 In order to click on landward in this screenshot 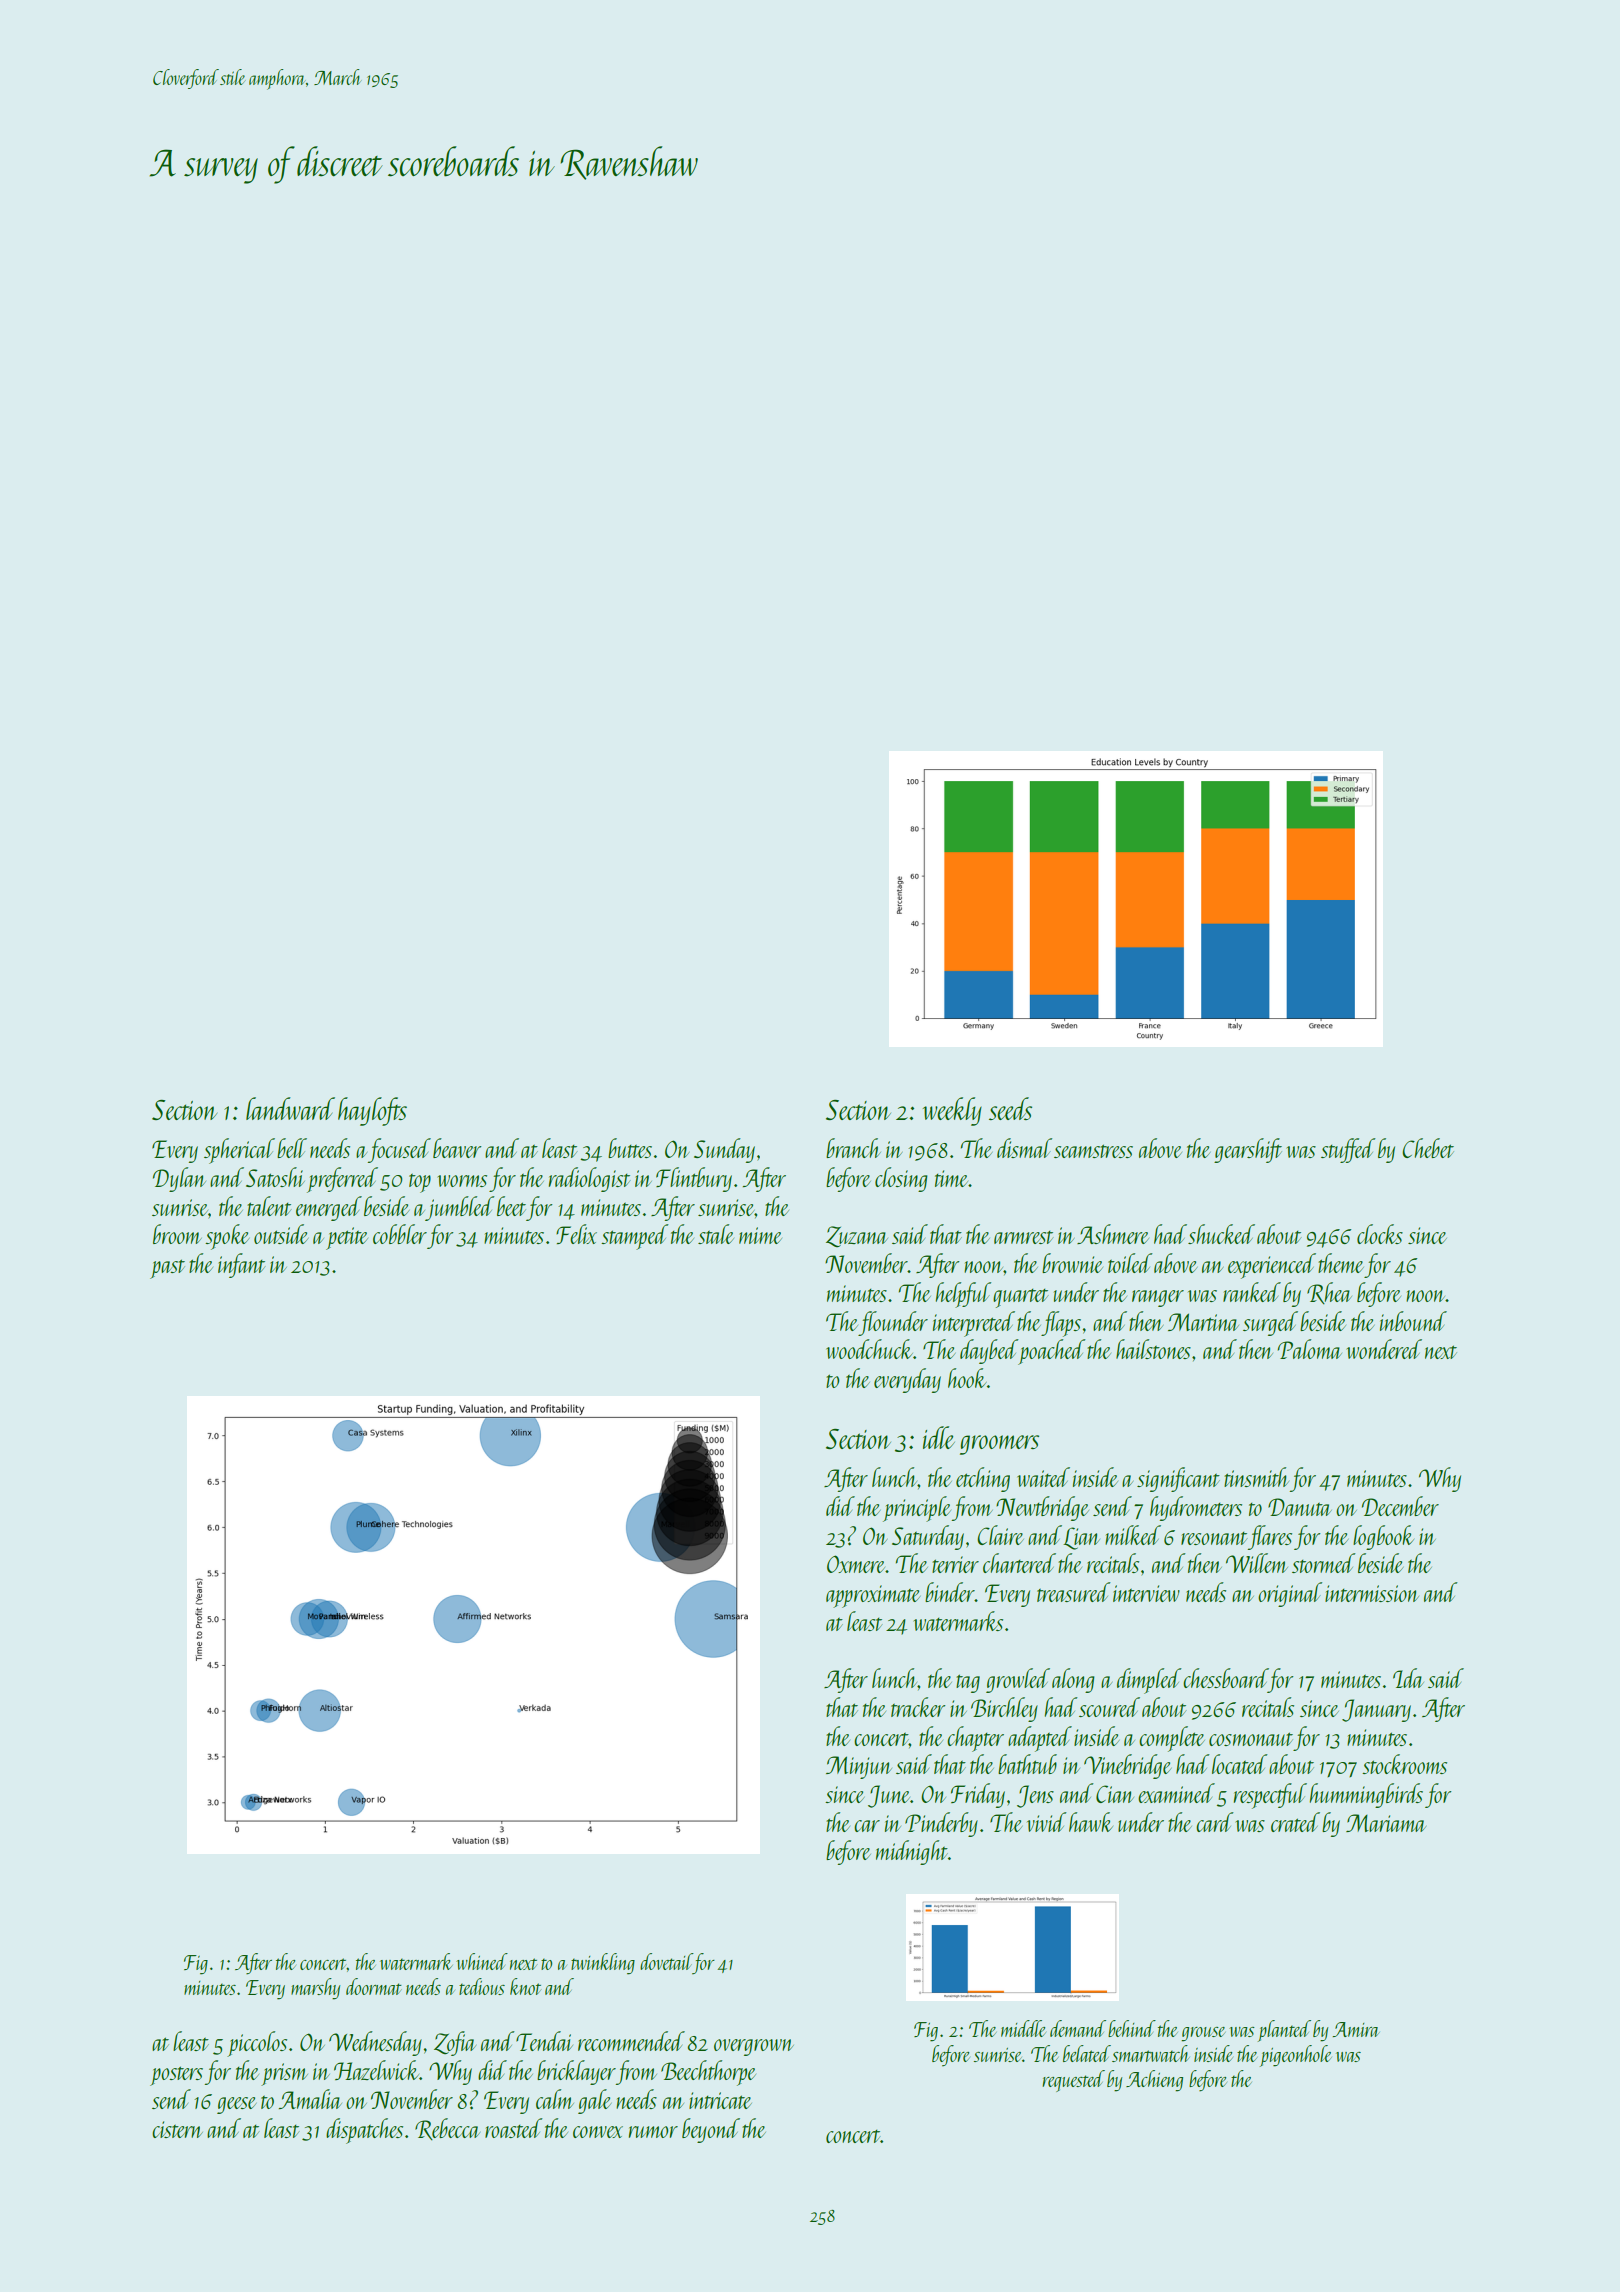, I will do `click(290, 1108)`.
